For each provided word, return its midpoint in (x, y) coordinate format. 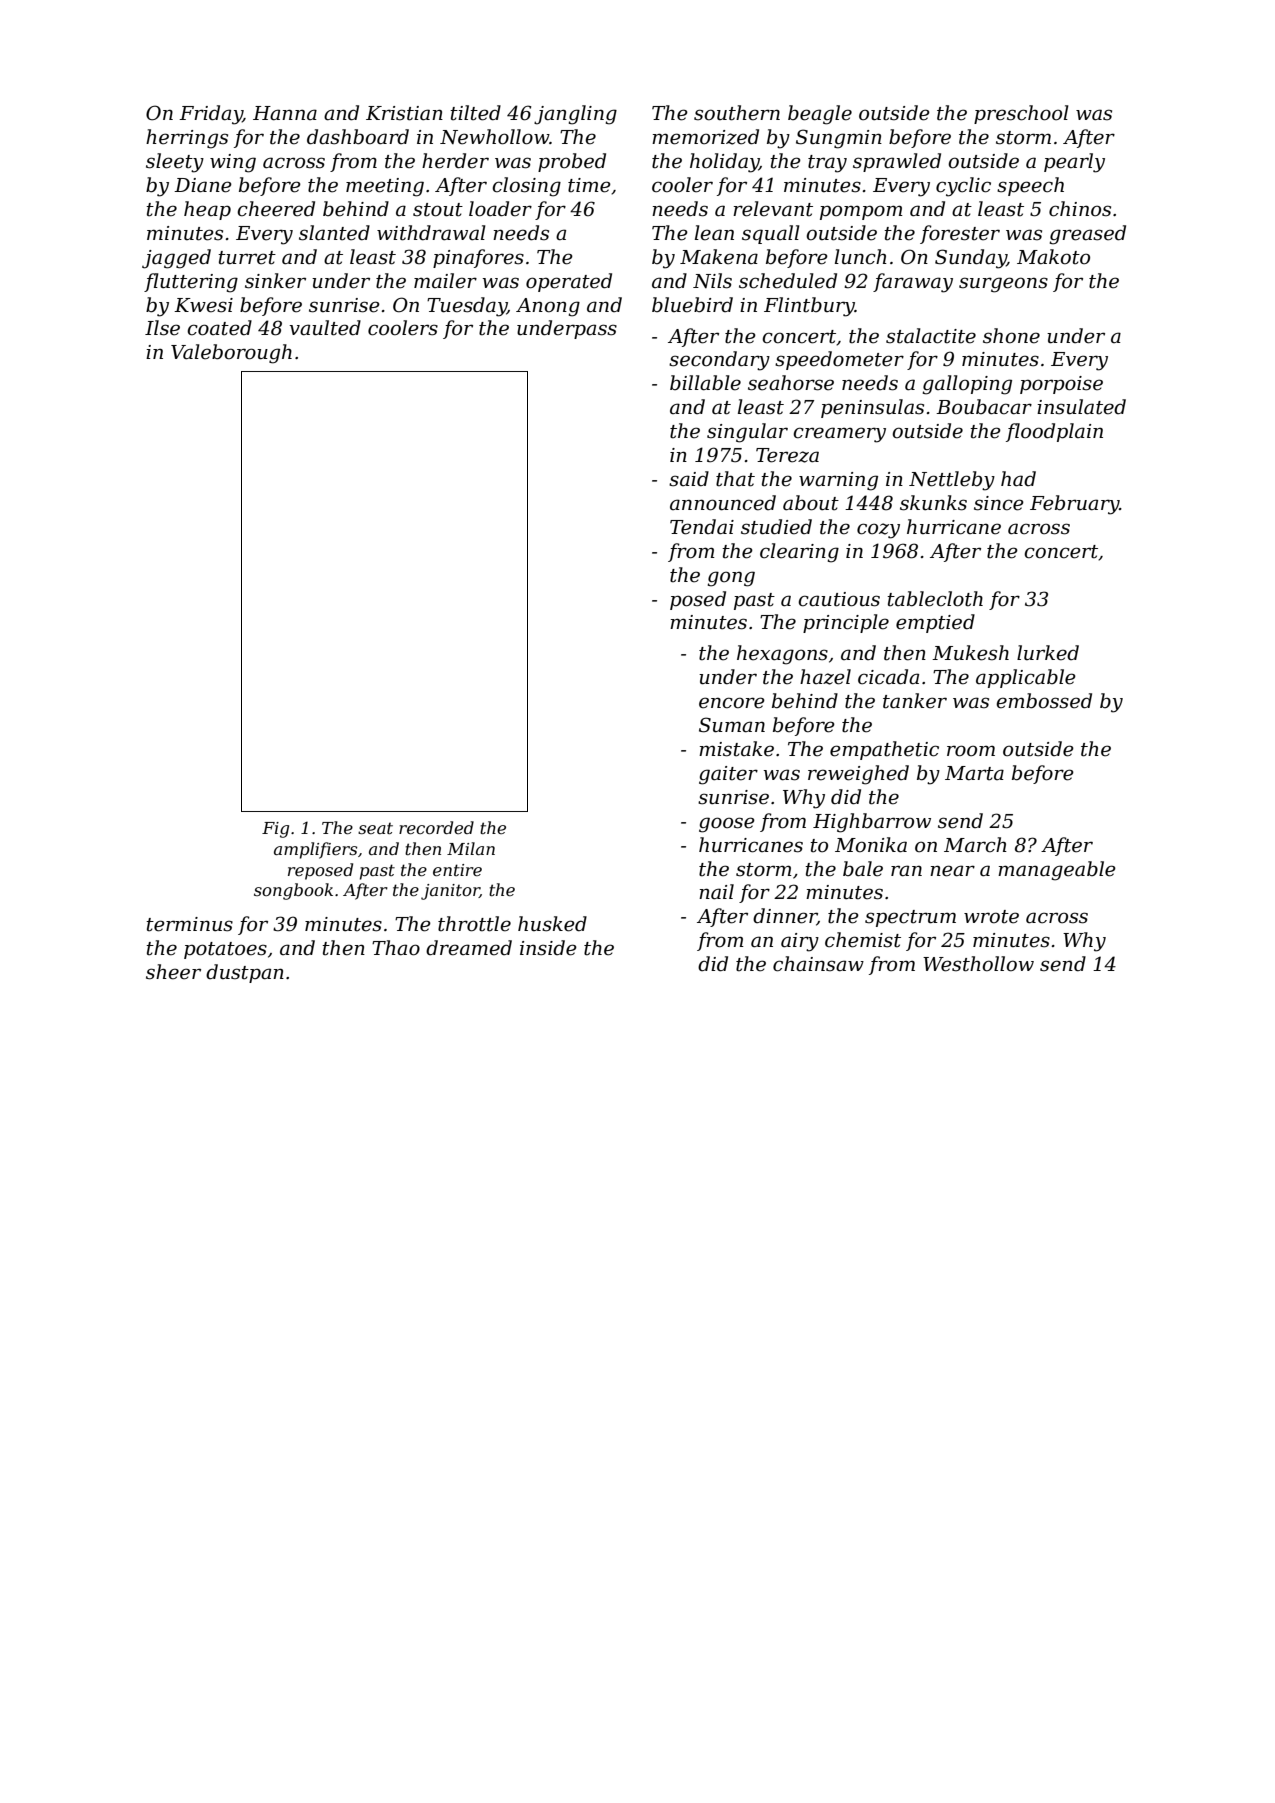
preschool (1021, 114)
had (1018, 479)
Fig (275, 830)
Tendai (702, 527)
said (689, 479)
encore (732, 703)
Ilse (162, 328)
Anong (548, 307)
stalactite (931, 336)
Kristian (404, 113)
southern (737, 113)
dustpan (245, 973)
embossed (1044, 701)
